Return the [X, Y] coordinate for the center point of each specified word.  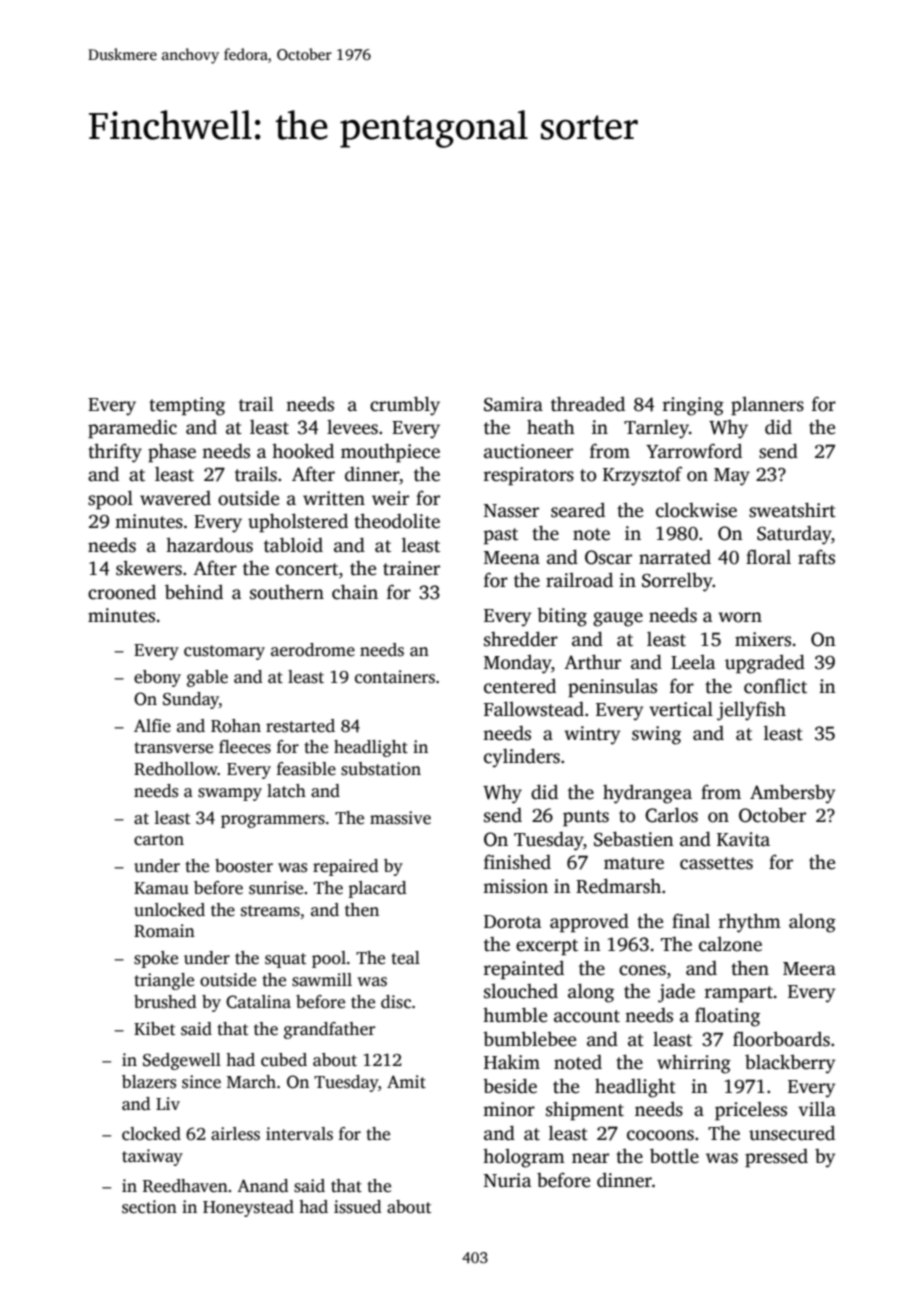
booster [244, 866]
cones [642, 970]
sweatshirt [792, 510]
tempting [187, 406]
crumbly [405, 406]
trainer [411, 568]
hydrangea [647, 794]
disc [396, 1002]
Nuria [507, 1180]
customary [224, 652]
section [149, 1207]
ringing [693, 406]
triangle [164, 981]
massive [400, 818]
